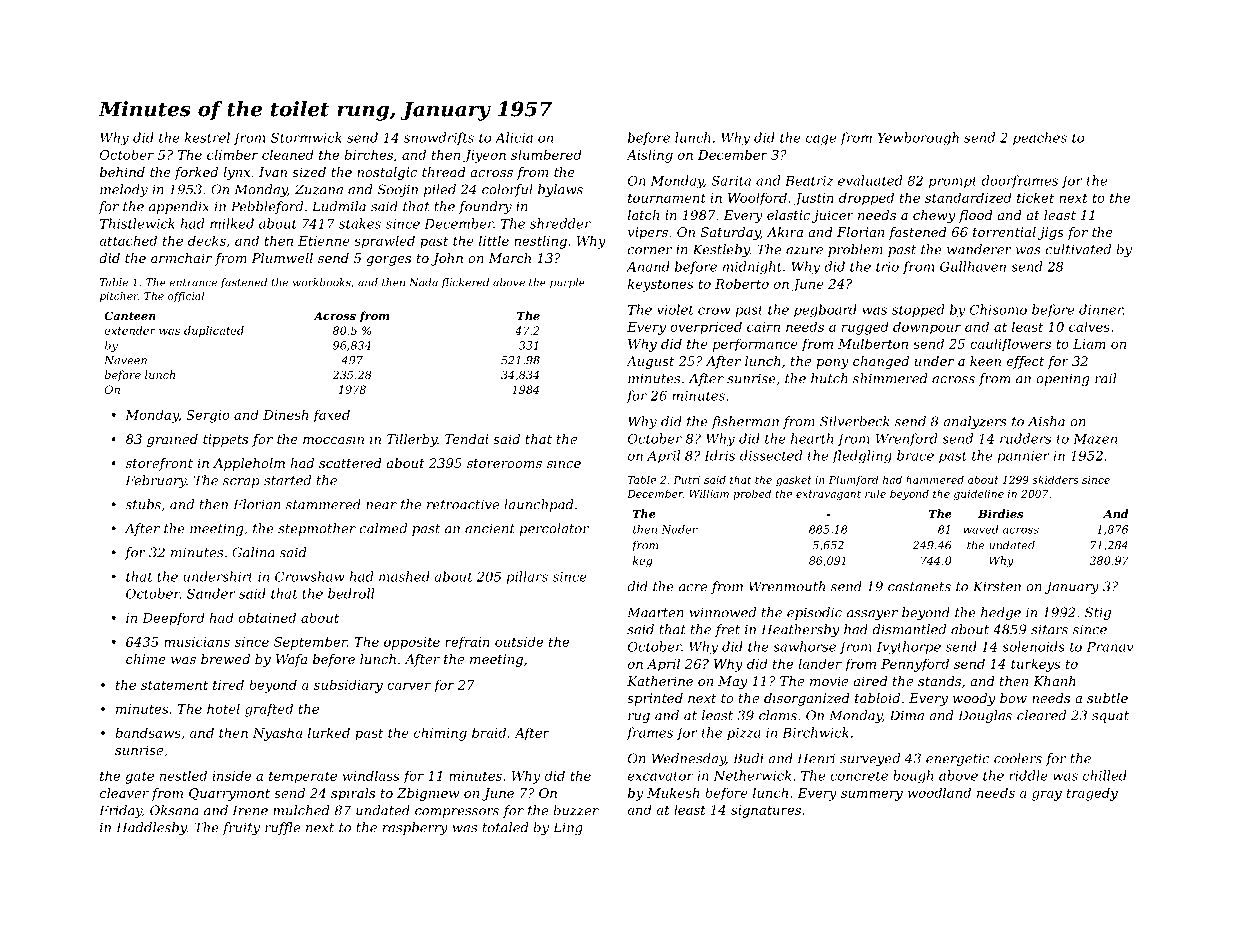 This screenshot has height=952, width=1233. What do you see at coordinates (122, 172) in the screenshot?
I see `behind` at bounding box center [122, 172].
